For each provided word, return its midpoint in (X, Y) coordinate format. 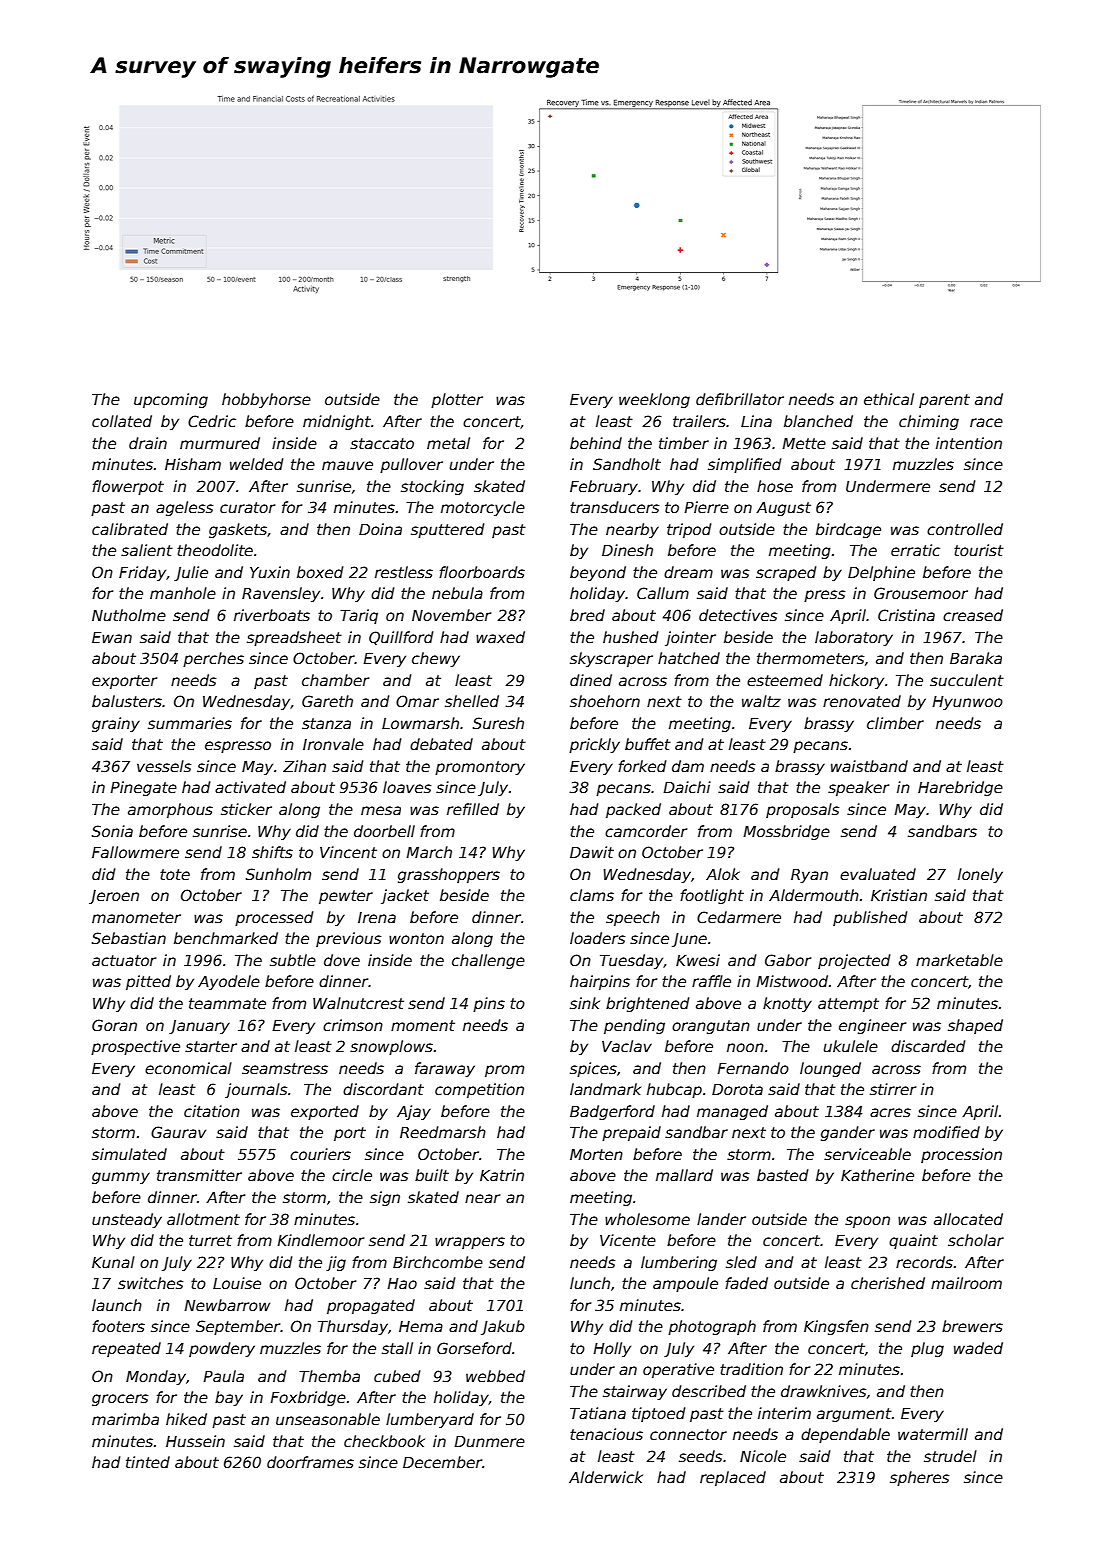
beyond (598, 573)
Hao (402, 1283)
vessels (164, 766)
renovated (862, 701)
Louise (237, 1283)
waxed (500, 637)
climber (895, 723)
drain (148, 443)
